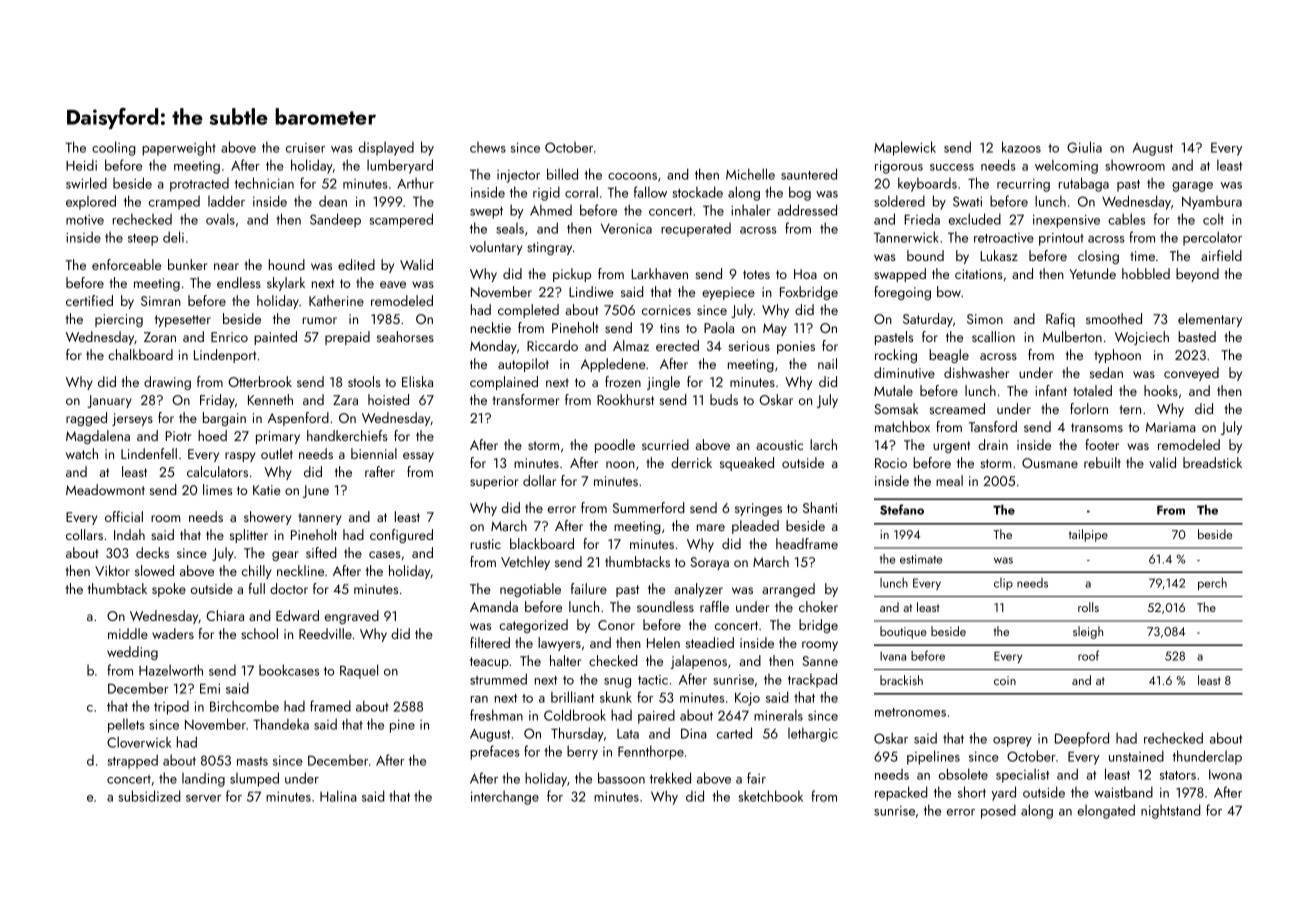 The height and width of the screenshot is (924, 1308). I want to click on roof, so click(1088, 655).
